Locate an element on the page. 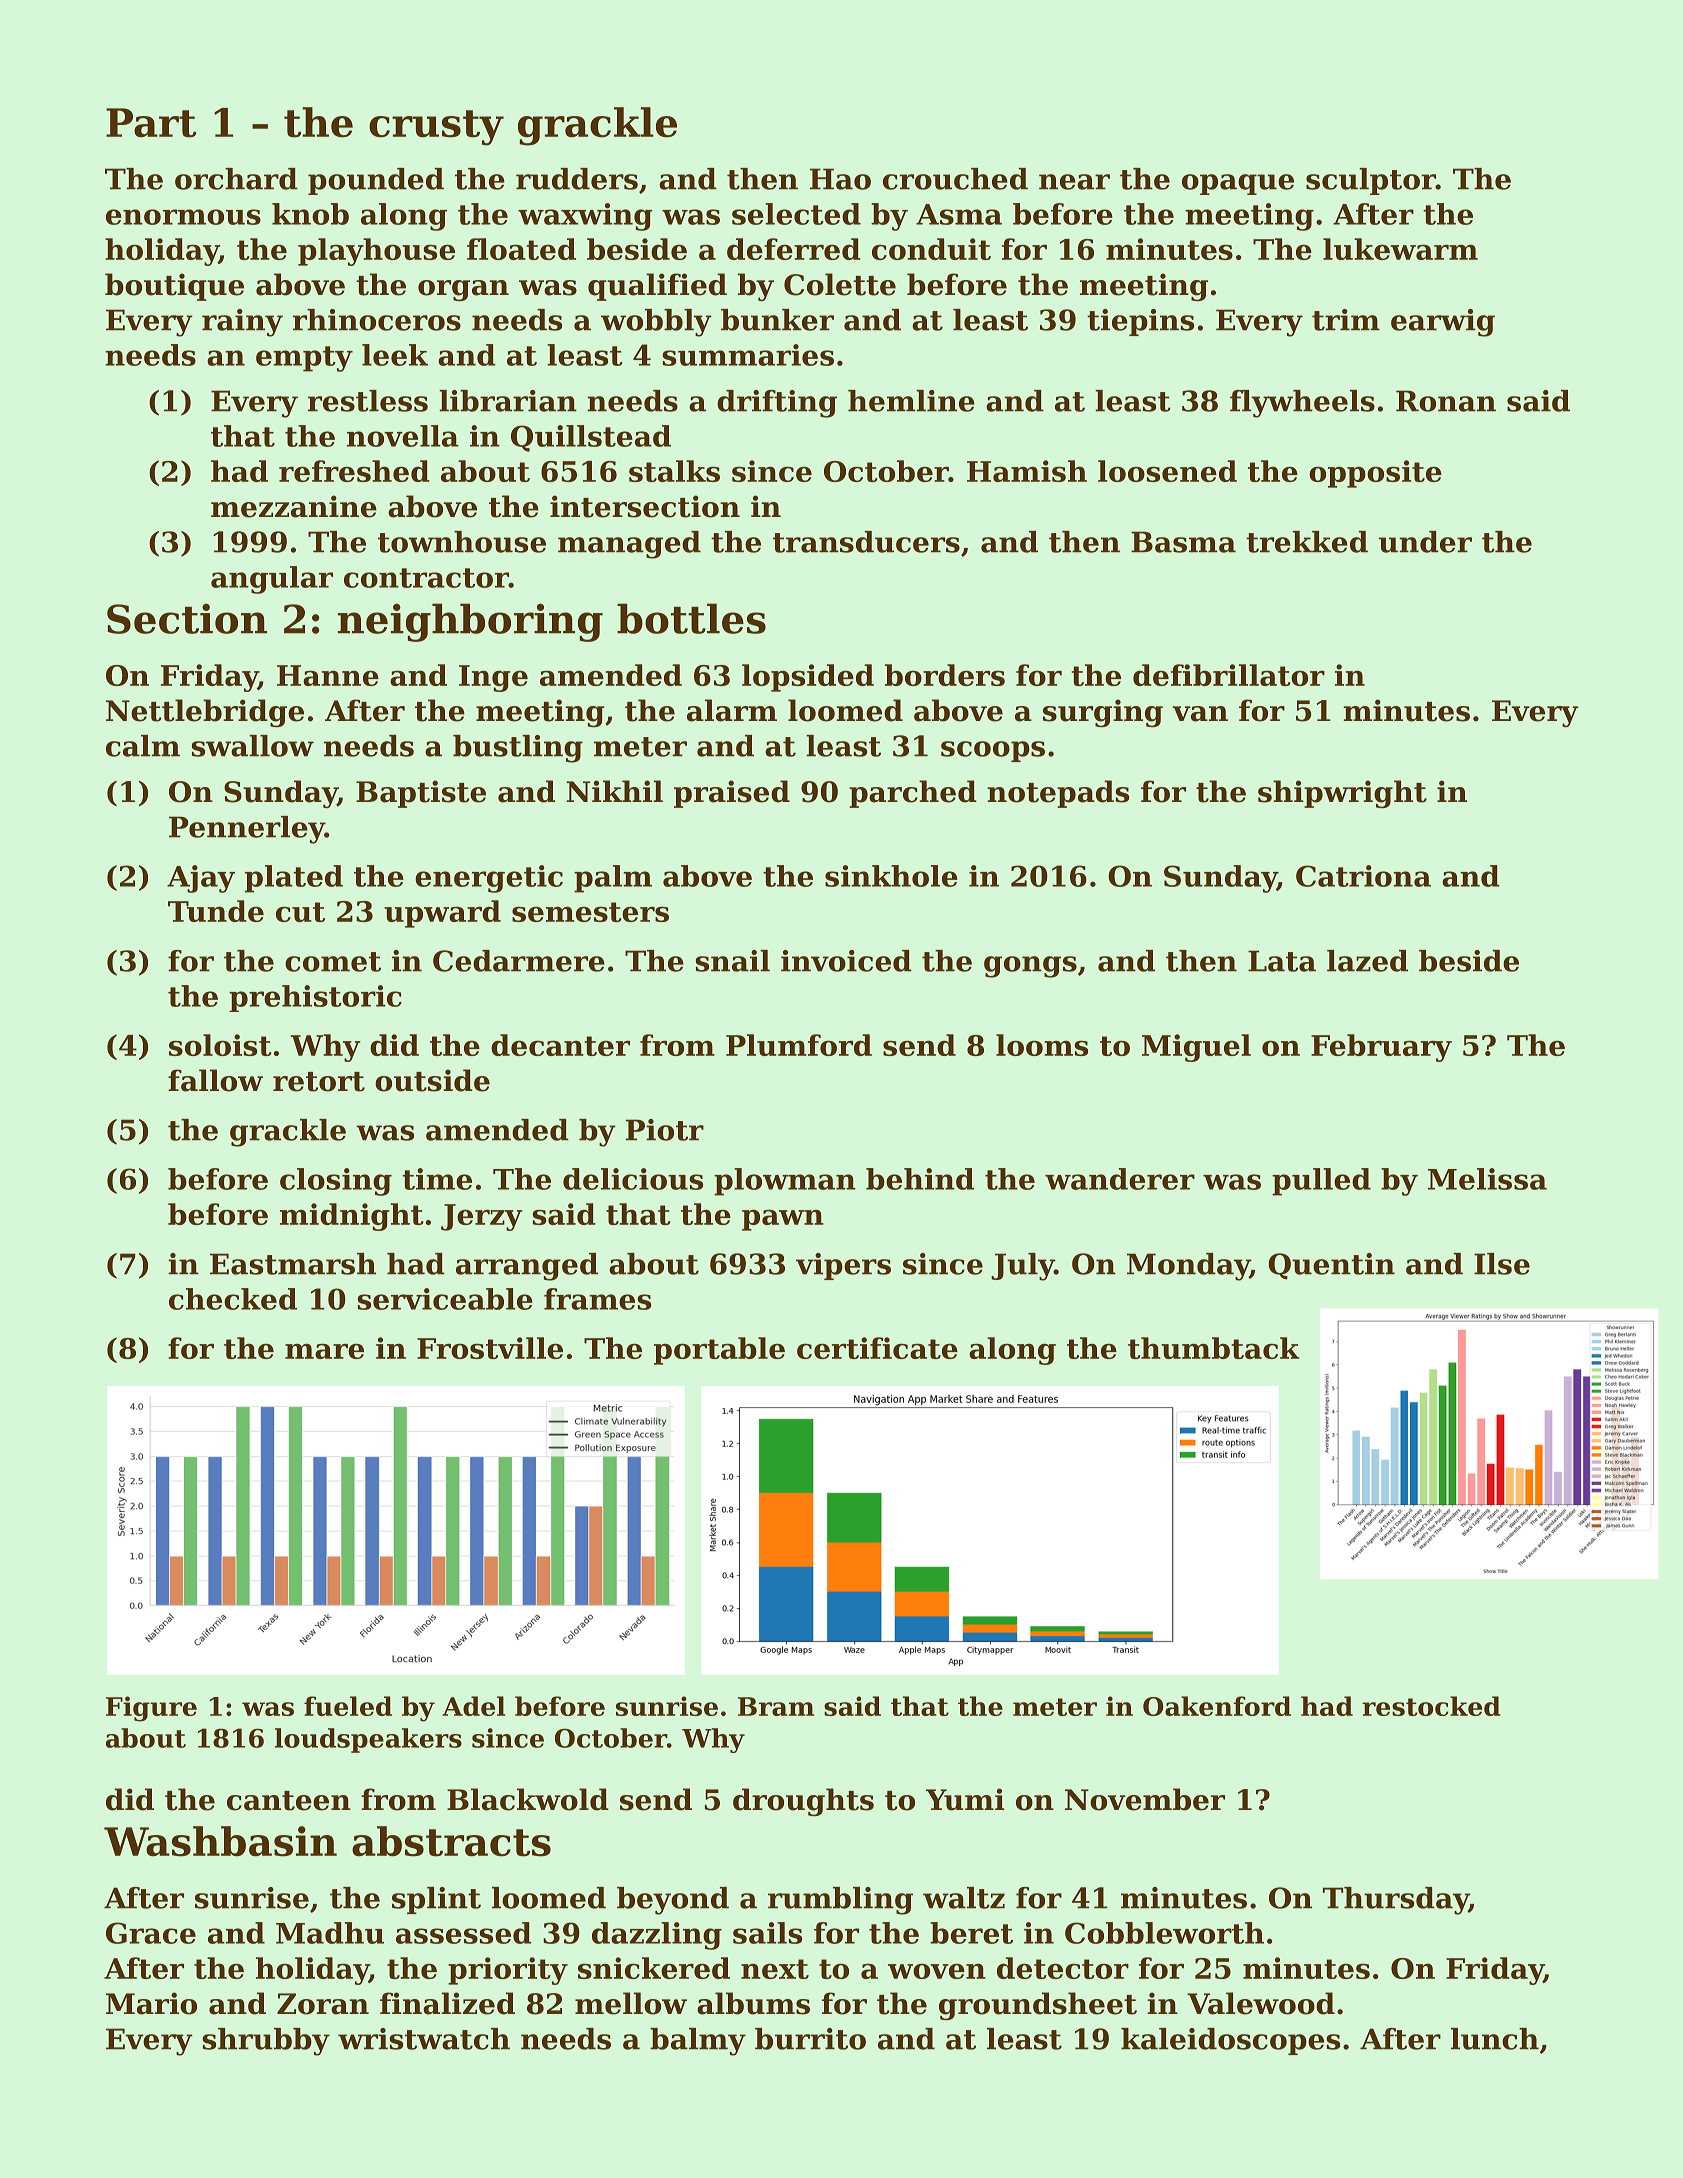 The image size is (1683, 2178). crouched is located at coordinates (955, 179).
